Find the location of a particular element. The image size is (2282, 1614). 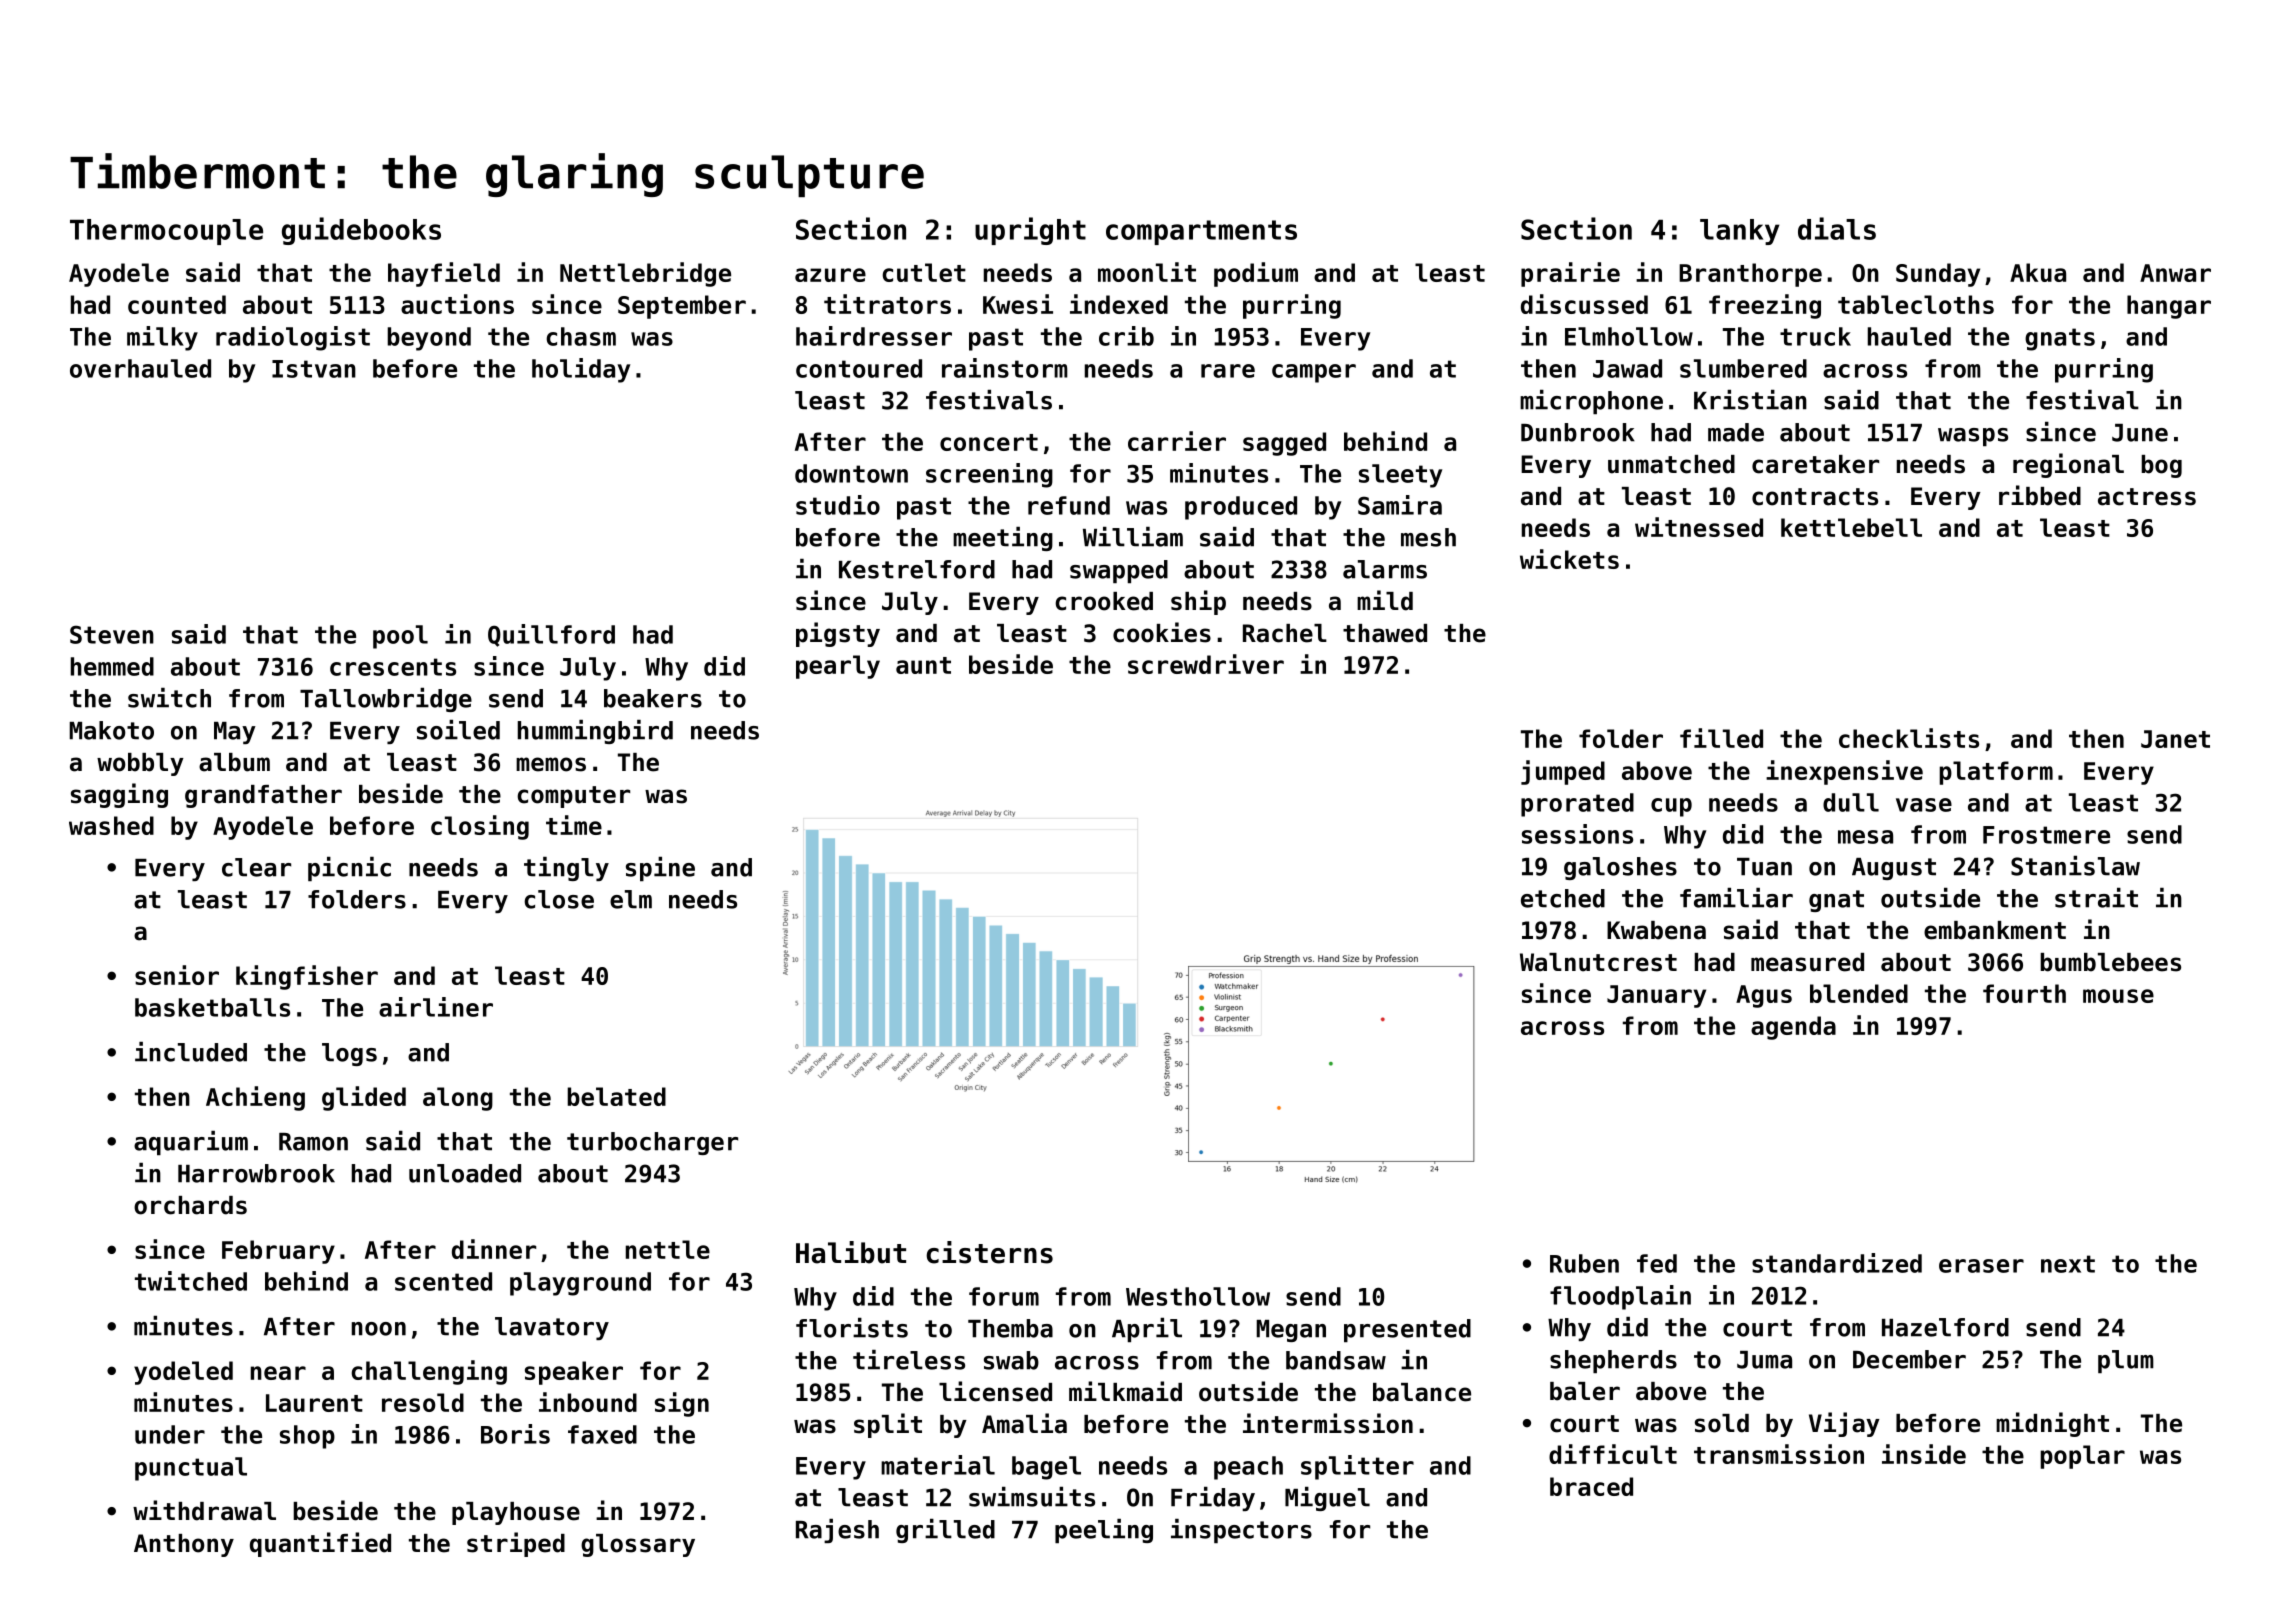

compartments is located at coordinates (1201, 232).
